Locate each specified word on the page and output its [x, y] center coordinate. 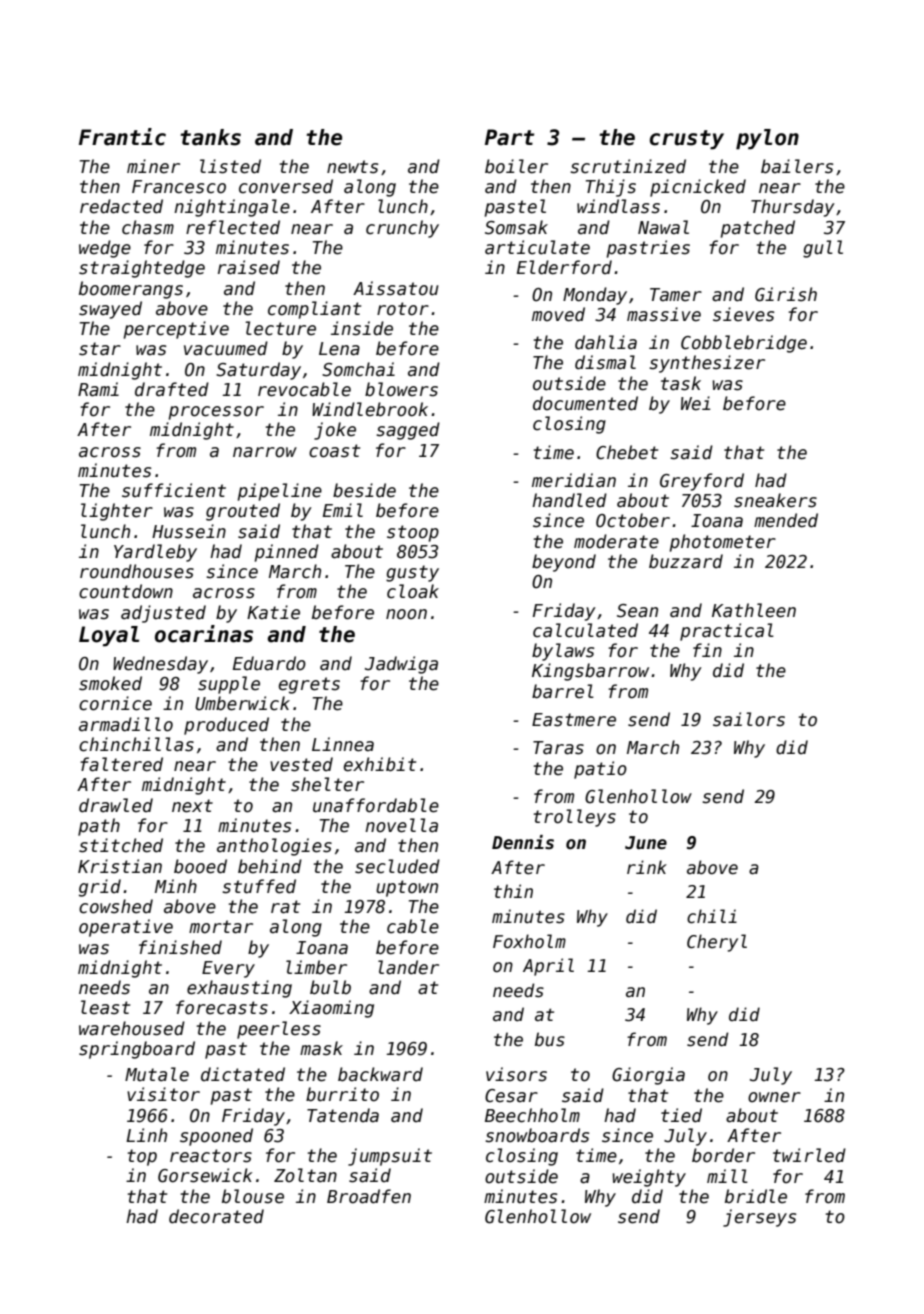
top [142, 1157]
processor [216, 413]
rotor [403, 309]
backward [380, 1074]
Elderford [564, 267]
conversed [286, 186]
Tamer [676, 295]
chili [712, 916]
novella [401, 825]
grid [100, 888]
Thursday [793, 208]
